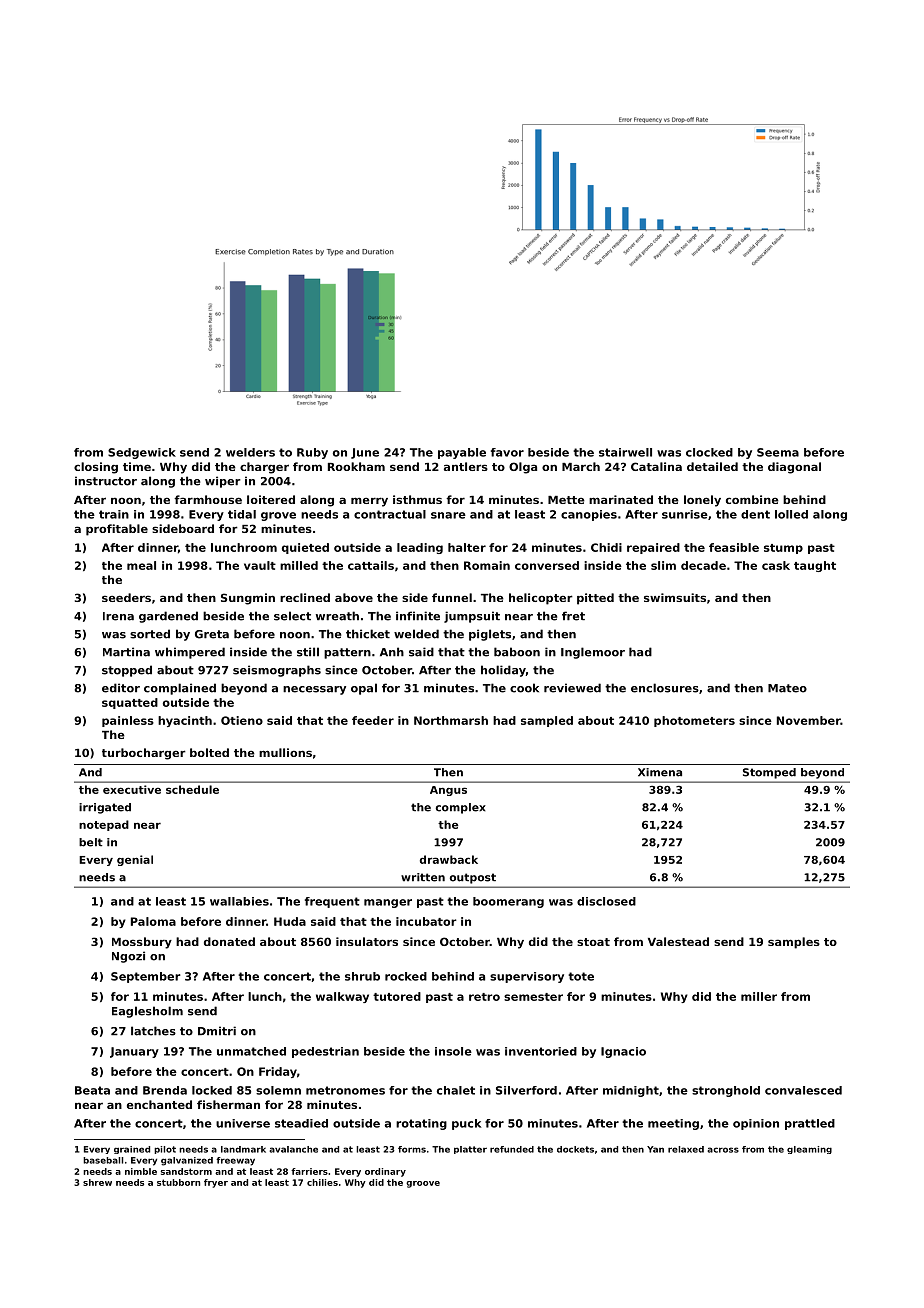  What do you see at coordinates (250, 452) in the image?
I see `welders` at bounding box center [250, 452].
